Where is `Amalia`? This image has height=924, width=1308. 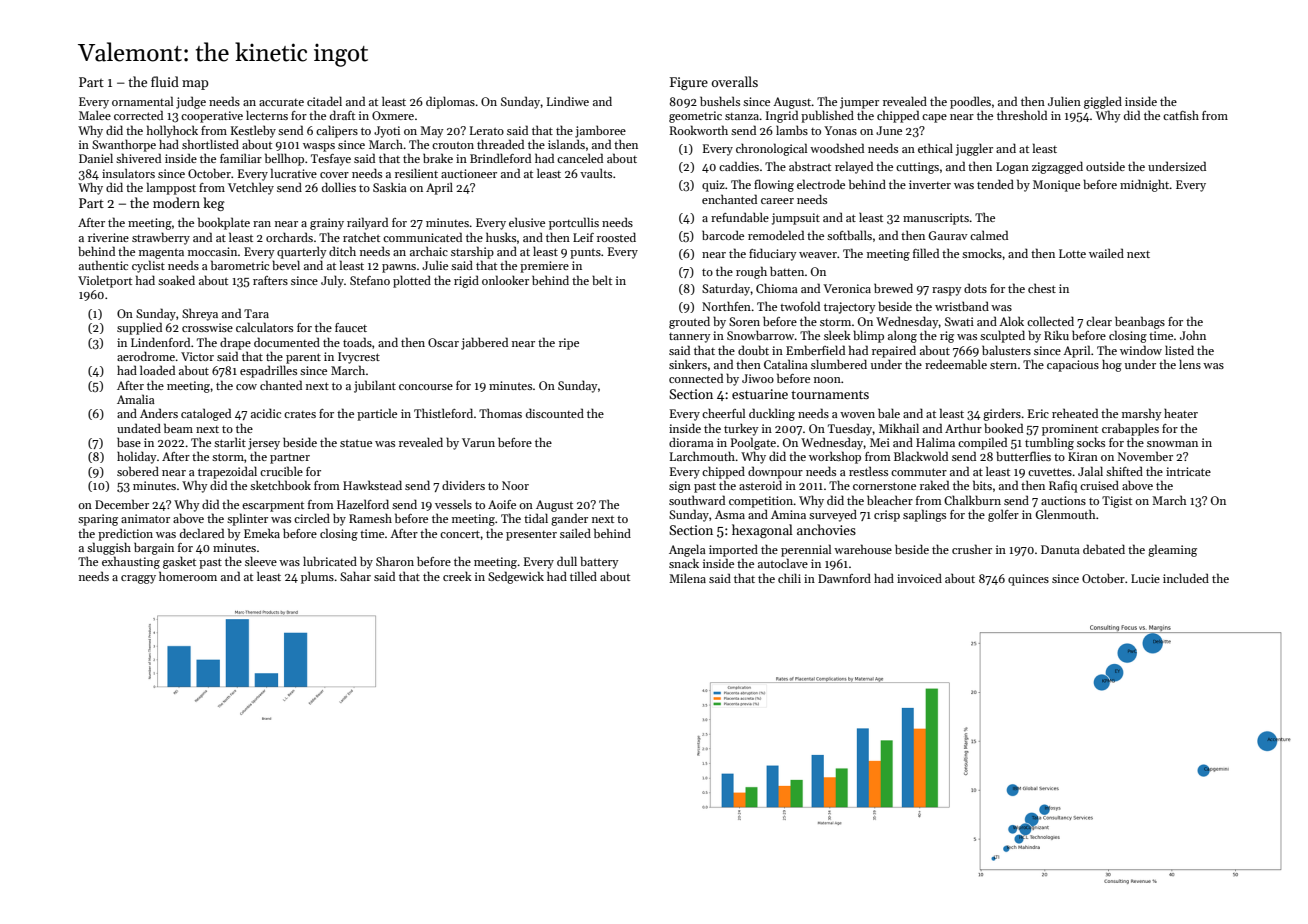
Amalia is located at coordinates (136, 399).
